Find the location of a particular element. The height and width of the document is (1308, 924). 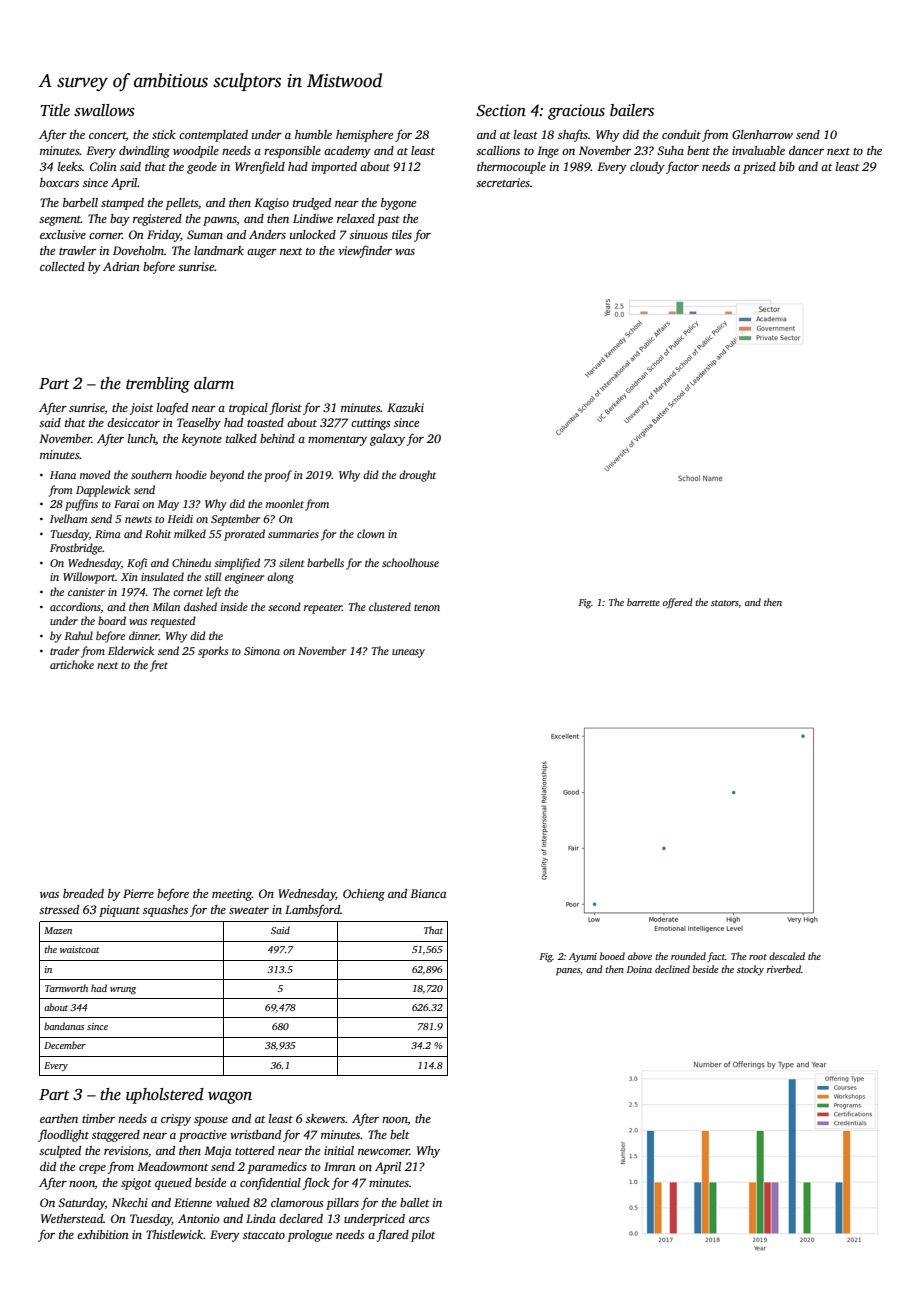

pillars is located at coordinates (342, 1204).
